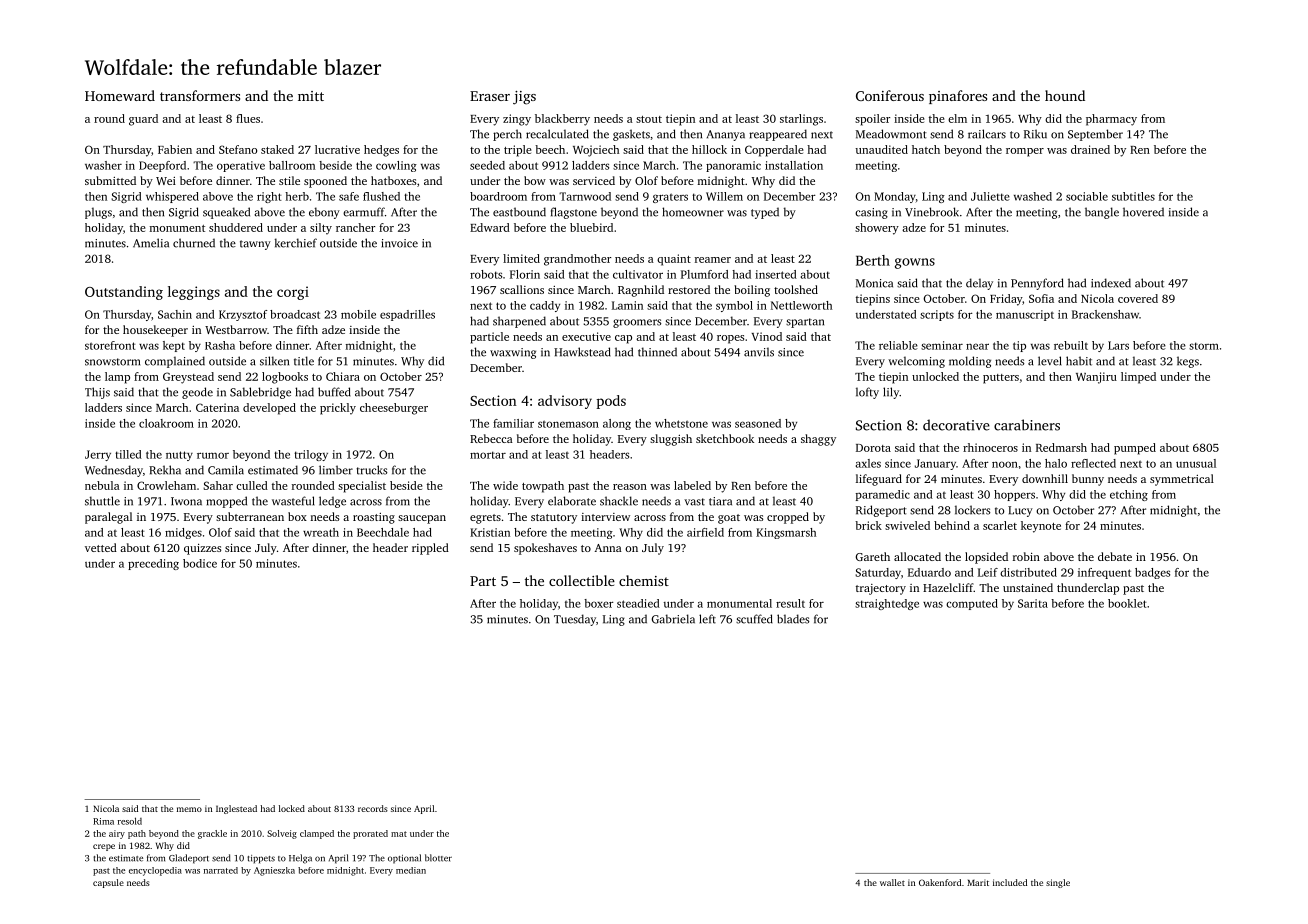 Image resolution: width=1308 pixels, height=924 pixels. I want to click on wallet, so click(892, 882).
